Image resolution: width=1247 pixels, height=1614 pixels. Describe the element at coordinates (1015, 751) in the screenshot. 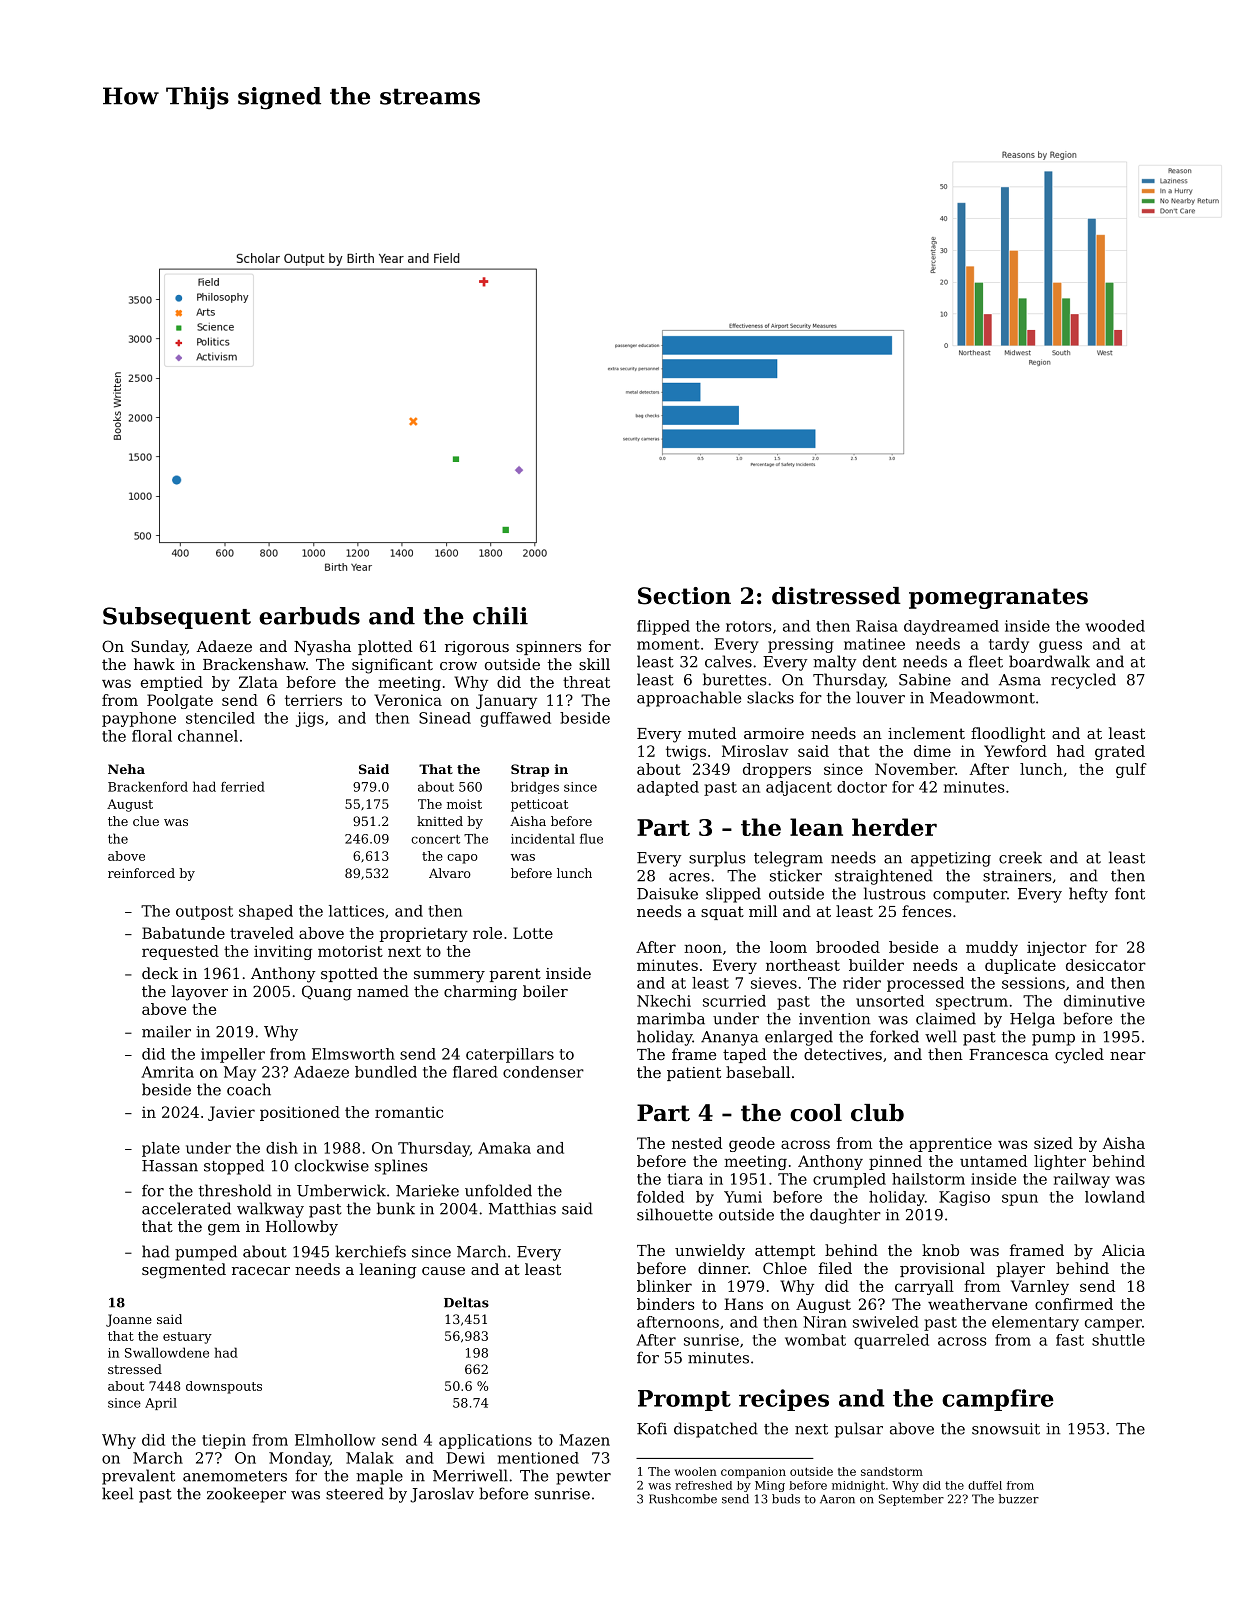

I see `Yewford` at that location.
